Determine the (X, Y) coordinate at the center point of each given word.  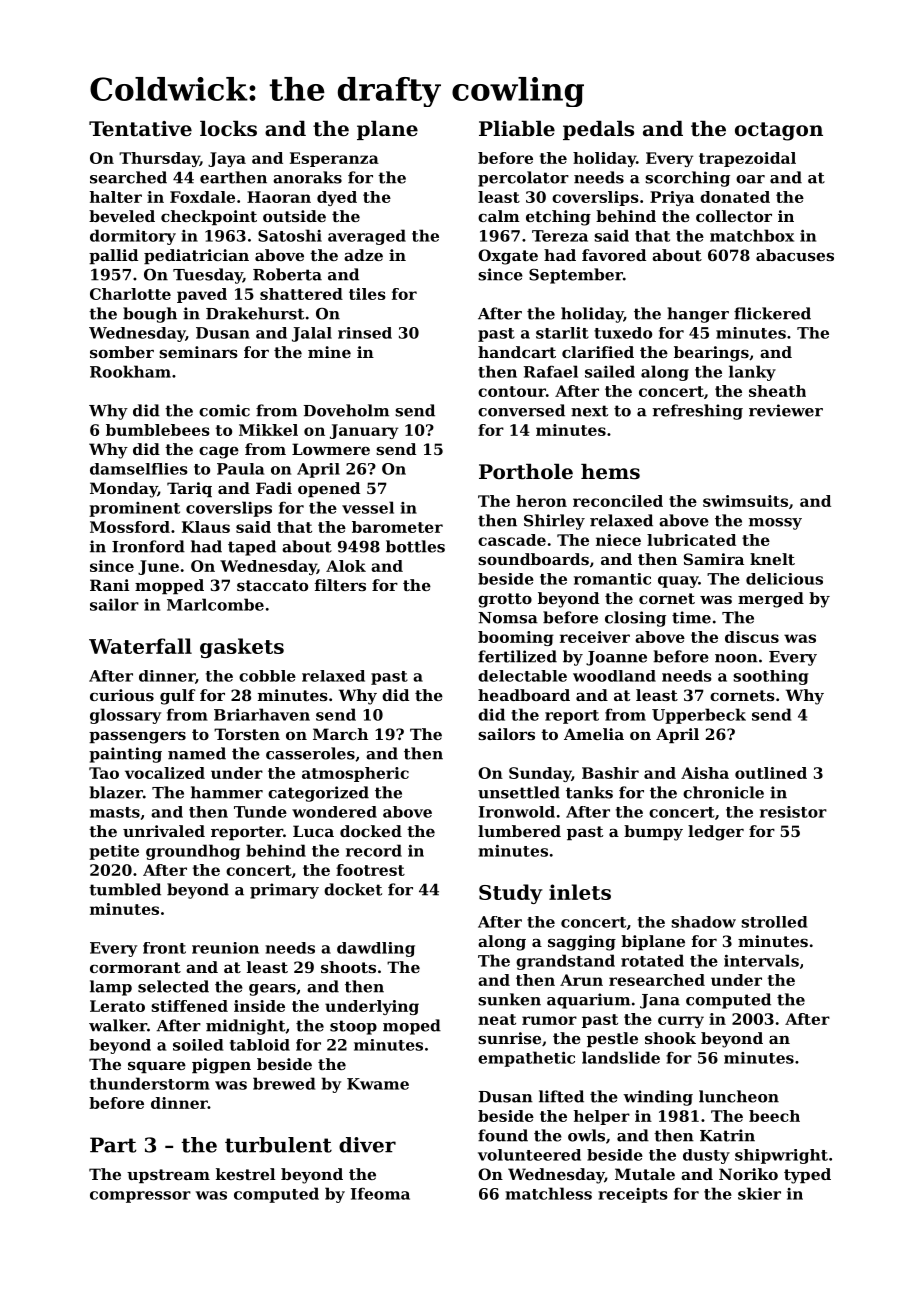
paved (202, 295)
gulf (178, 697)
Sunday (540, 774)
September (576, 276)
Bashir (610, 773)
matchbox (752, 235)
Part (113, 1145)
